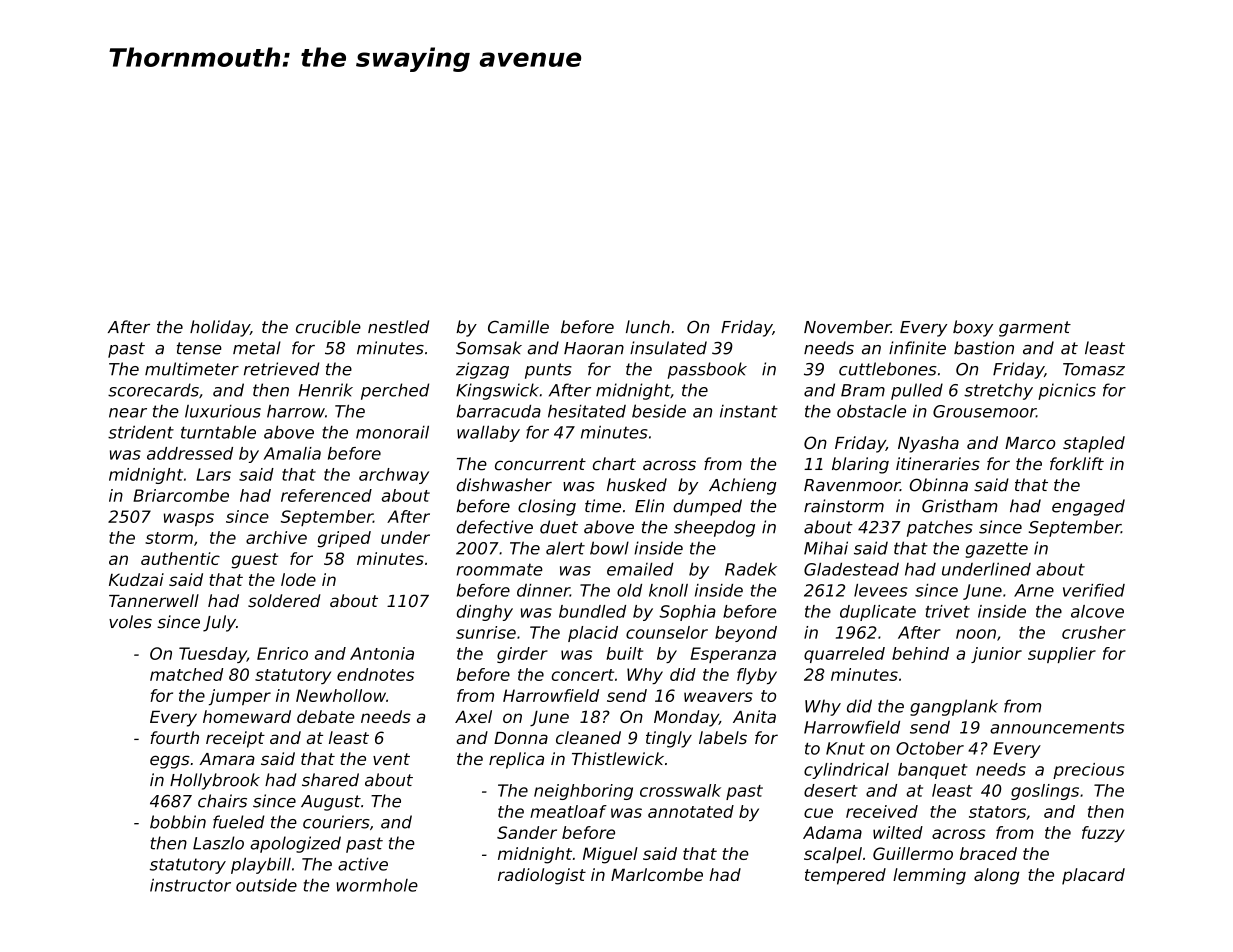 This image has width=1233, height=952. What do you see at coordinates (833, 855) in the image?
I see `scalpel` at bounding box center [833, 855].
